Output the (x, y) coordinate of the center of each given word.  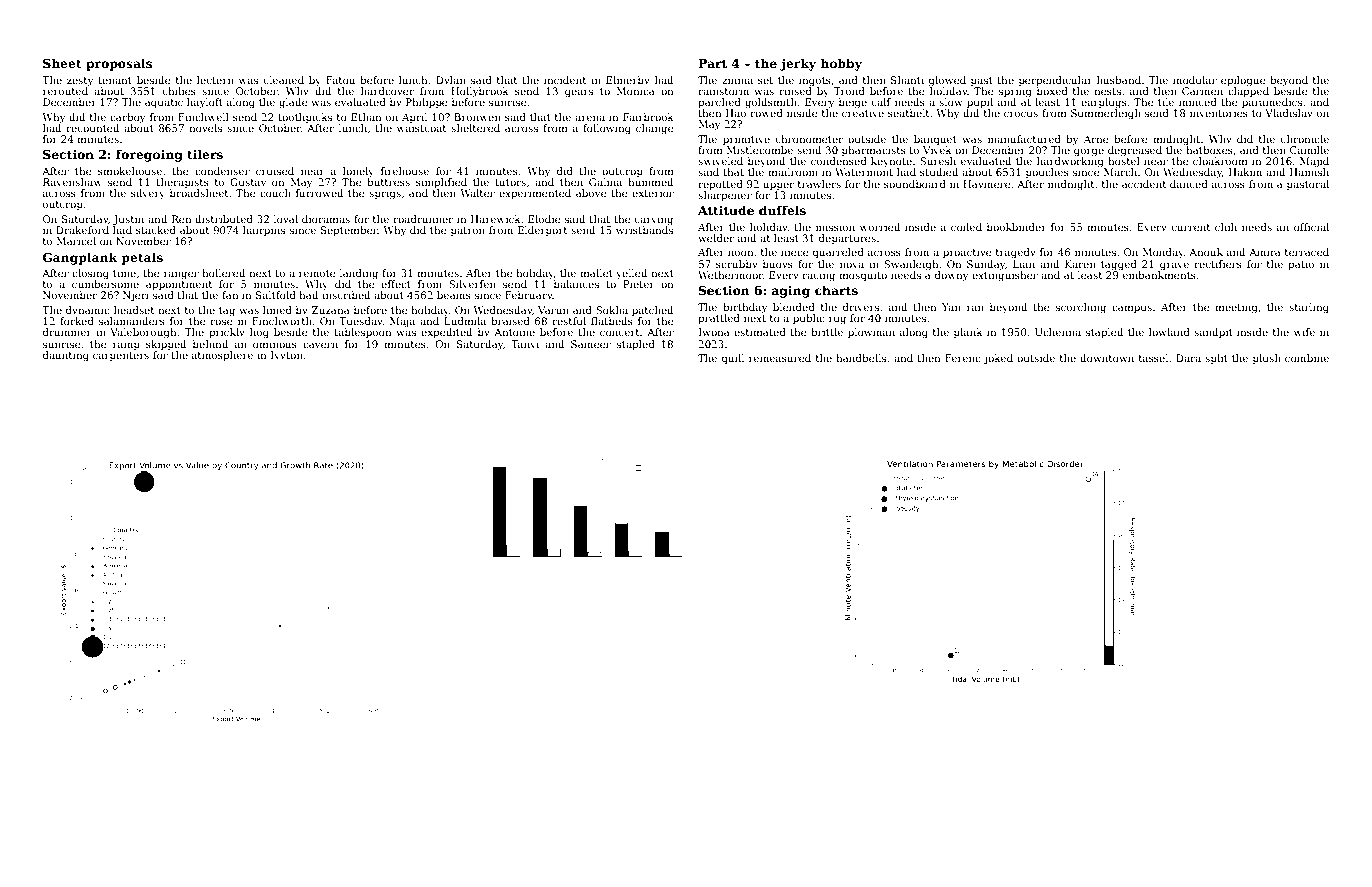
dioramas (326, 219)
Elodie (544, 219)
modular (1195, 80)
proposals (119, 64)
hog (259, 333)
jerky (798, 64)
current (1191, 227)
